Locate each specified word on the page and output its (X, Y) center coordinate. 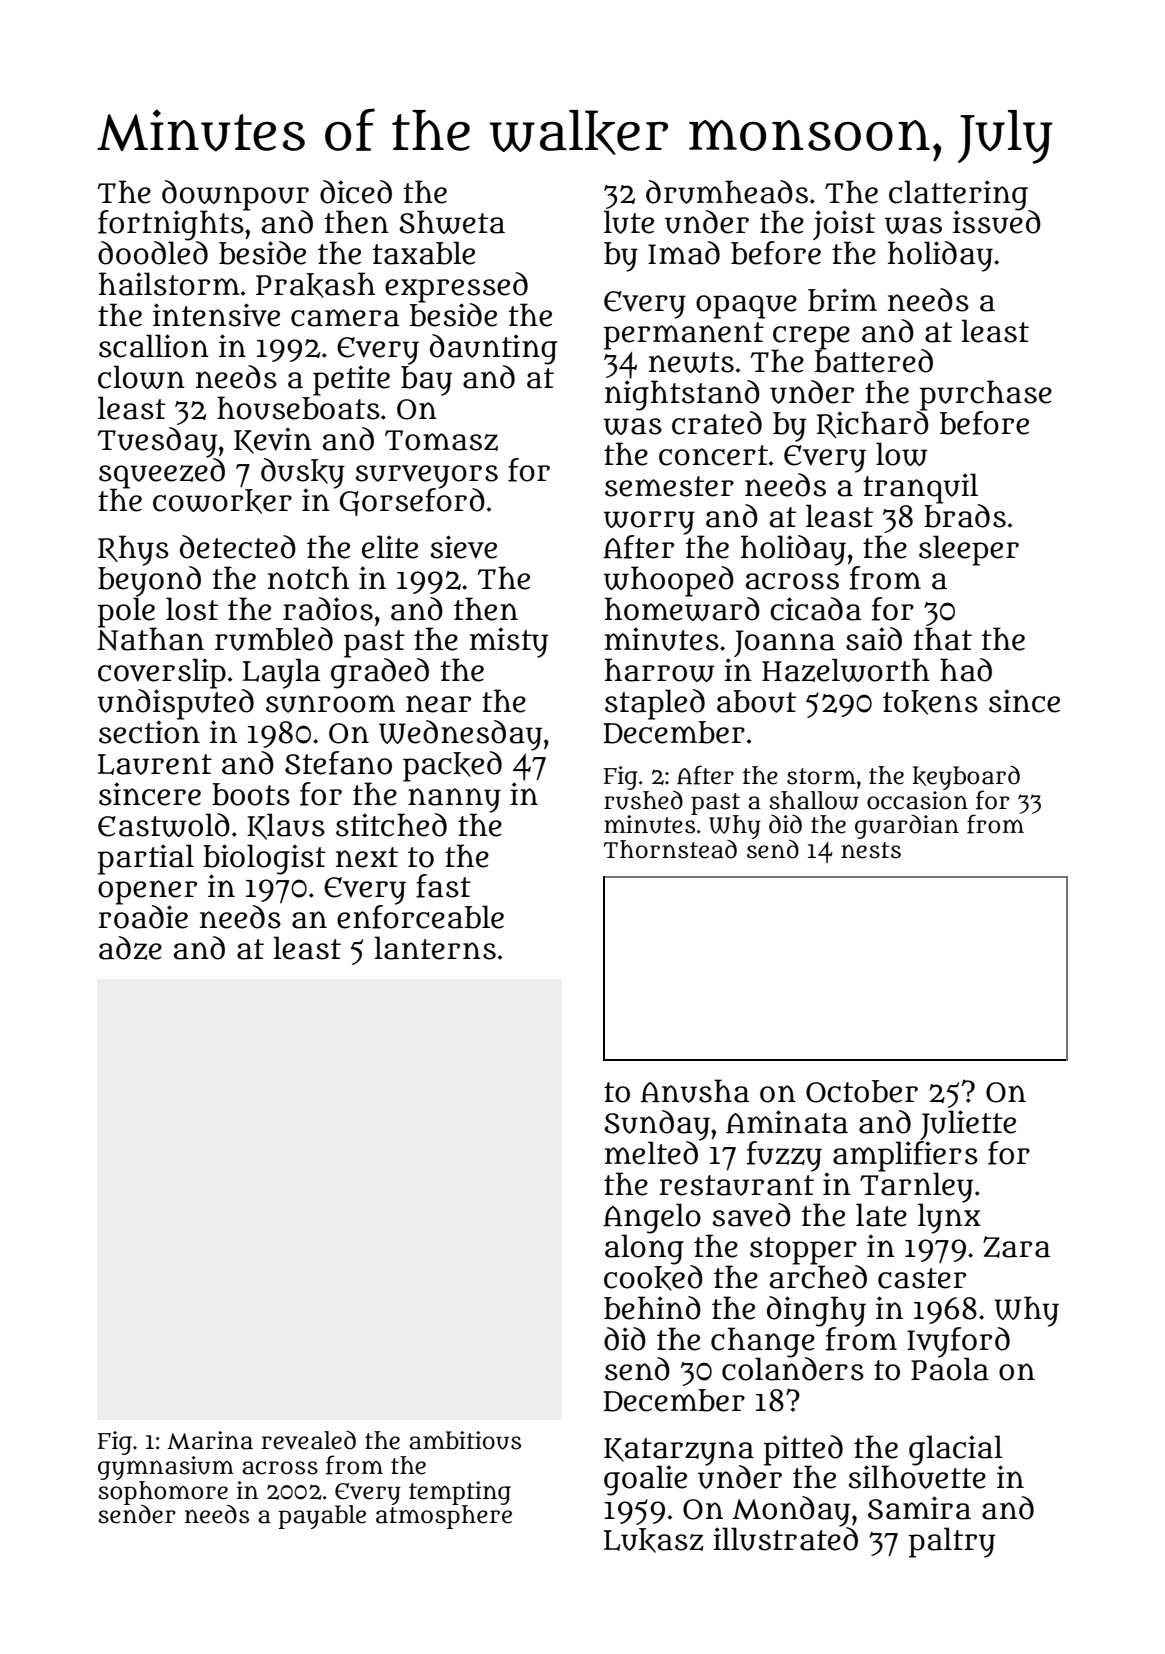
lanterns (435, 948)
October (862, 1091)
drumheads (727, 192)
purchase (986, 395)
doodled (153, 253)
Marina (210, 1440)
